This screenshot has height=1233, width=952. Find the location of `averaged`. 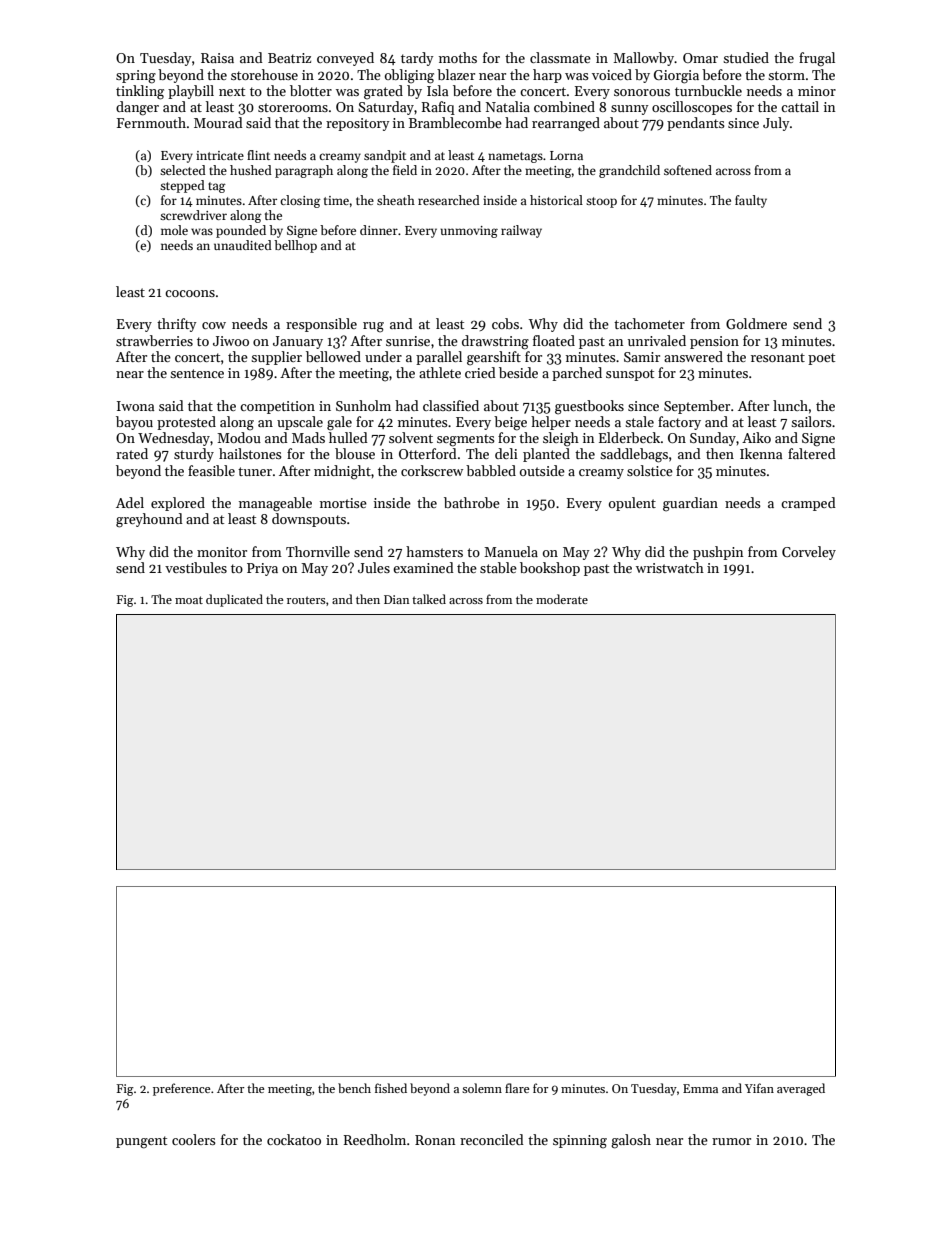

averaged is located at coordinates (801, 1089).
